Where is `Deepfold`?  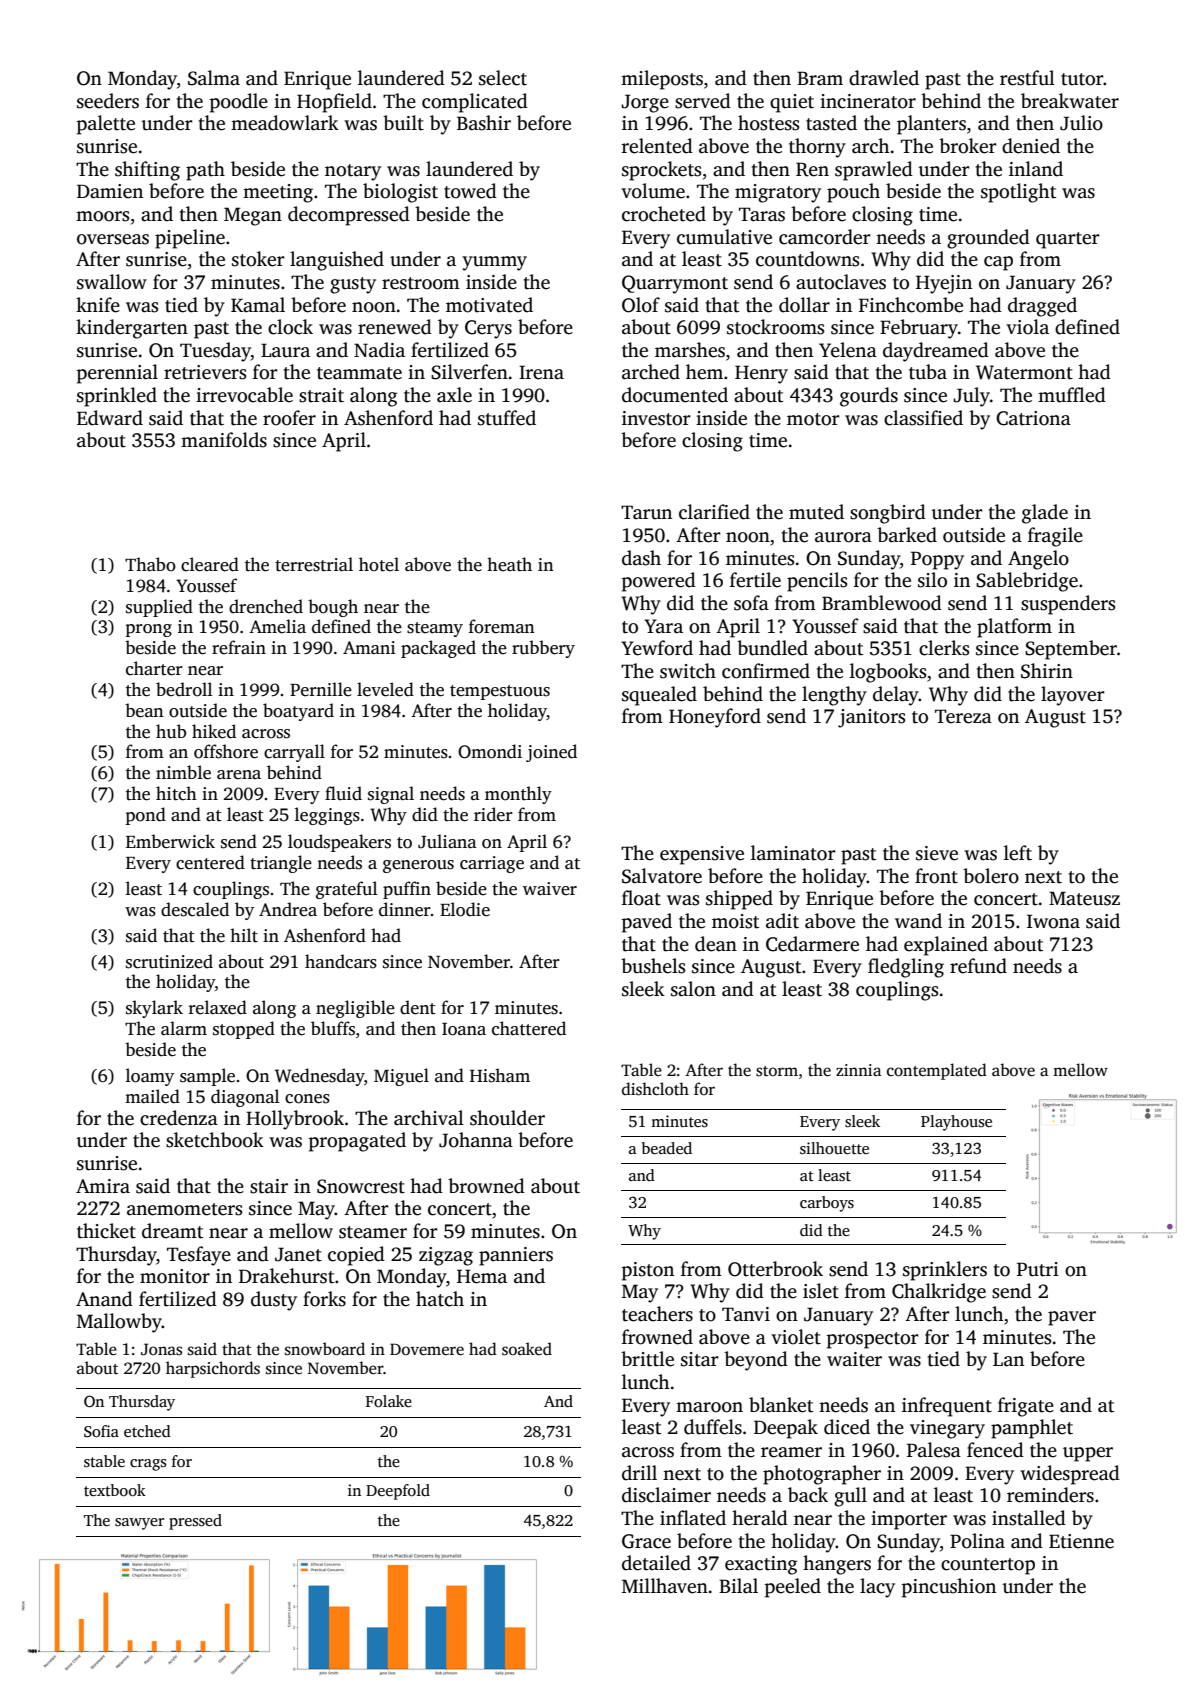 Deepfold is located at coordinates (398, 1492).
